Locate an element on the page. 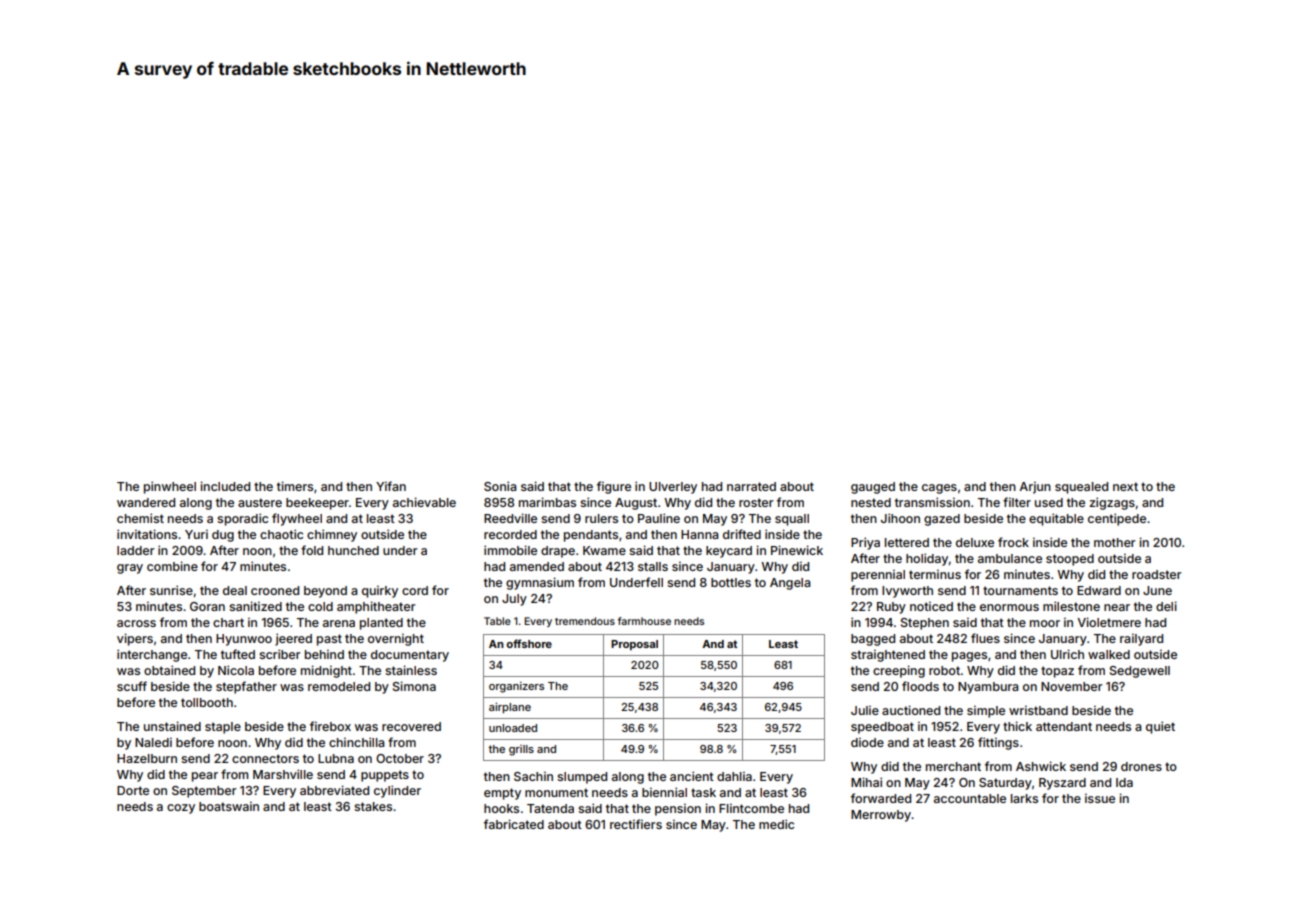 The width and height of the page is (1308, 924). airplane is located at coordinates (510, 708).
